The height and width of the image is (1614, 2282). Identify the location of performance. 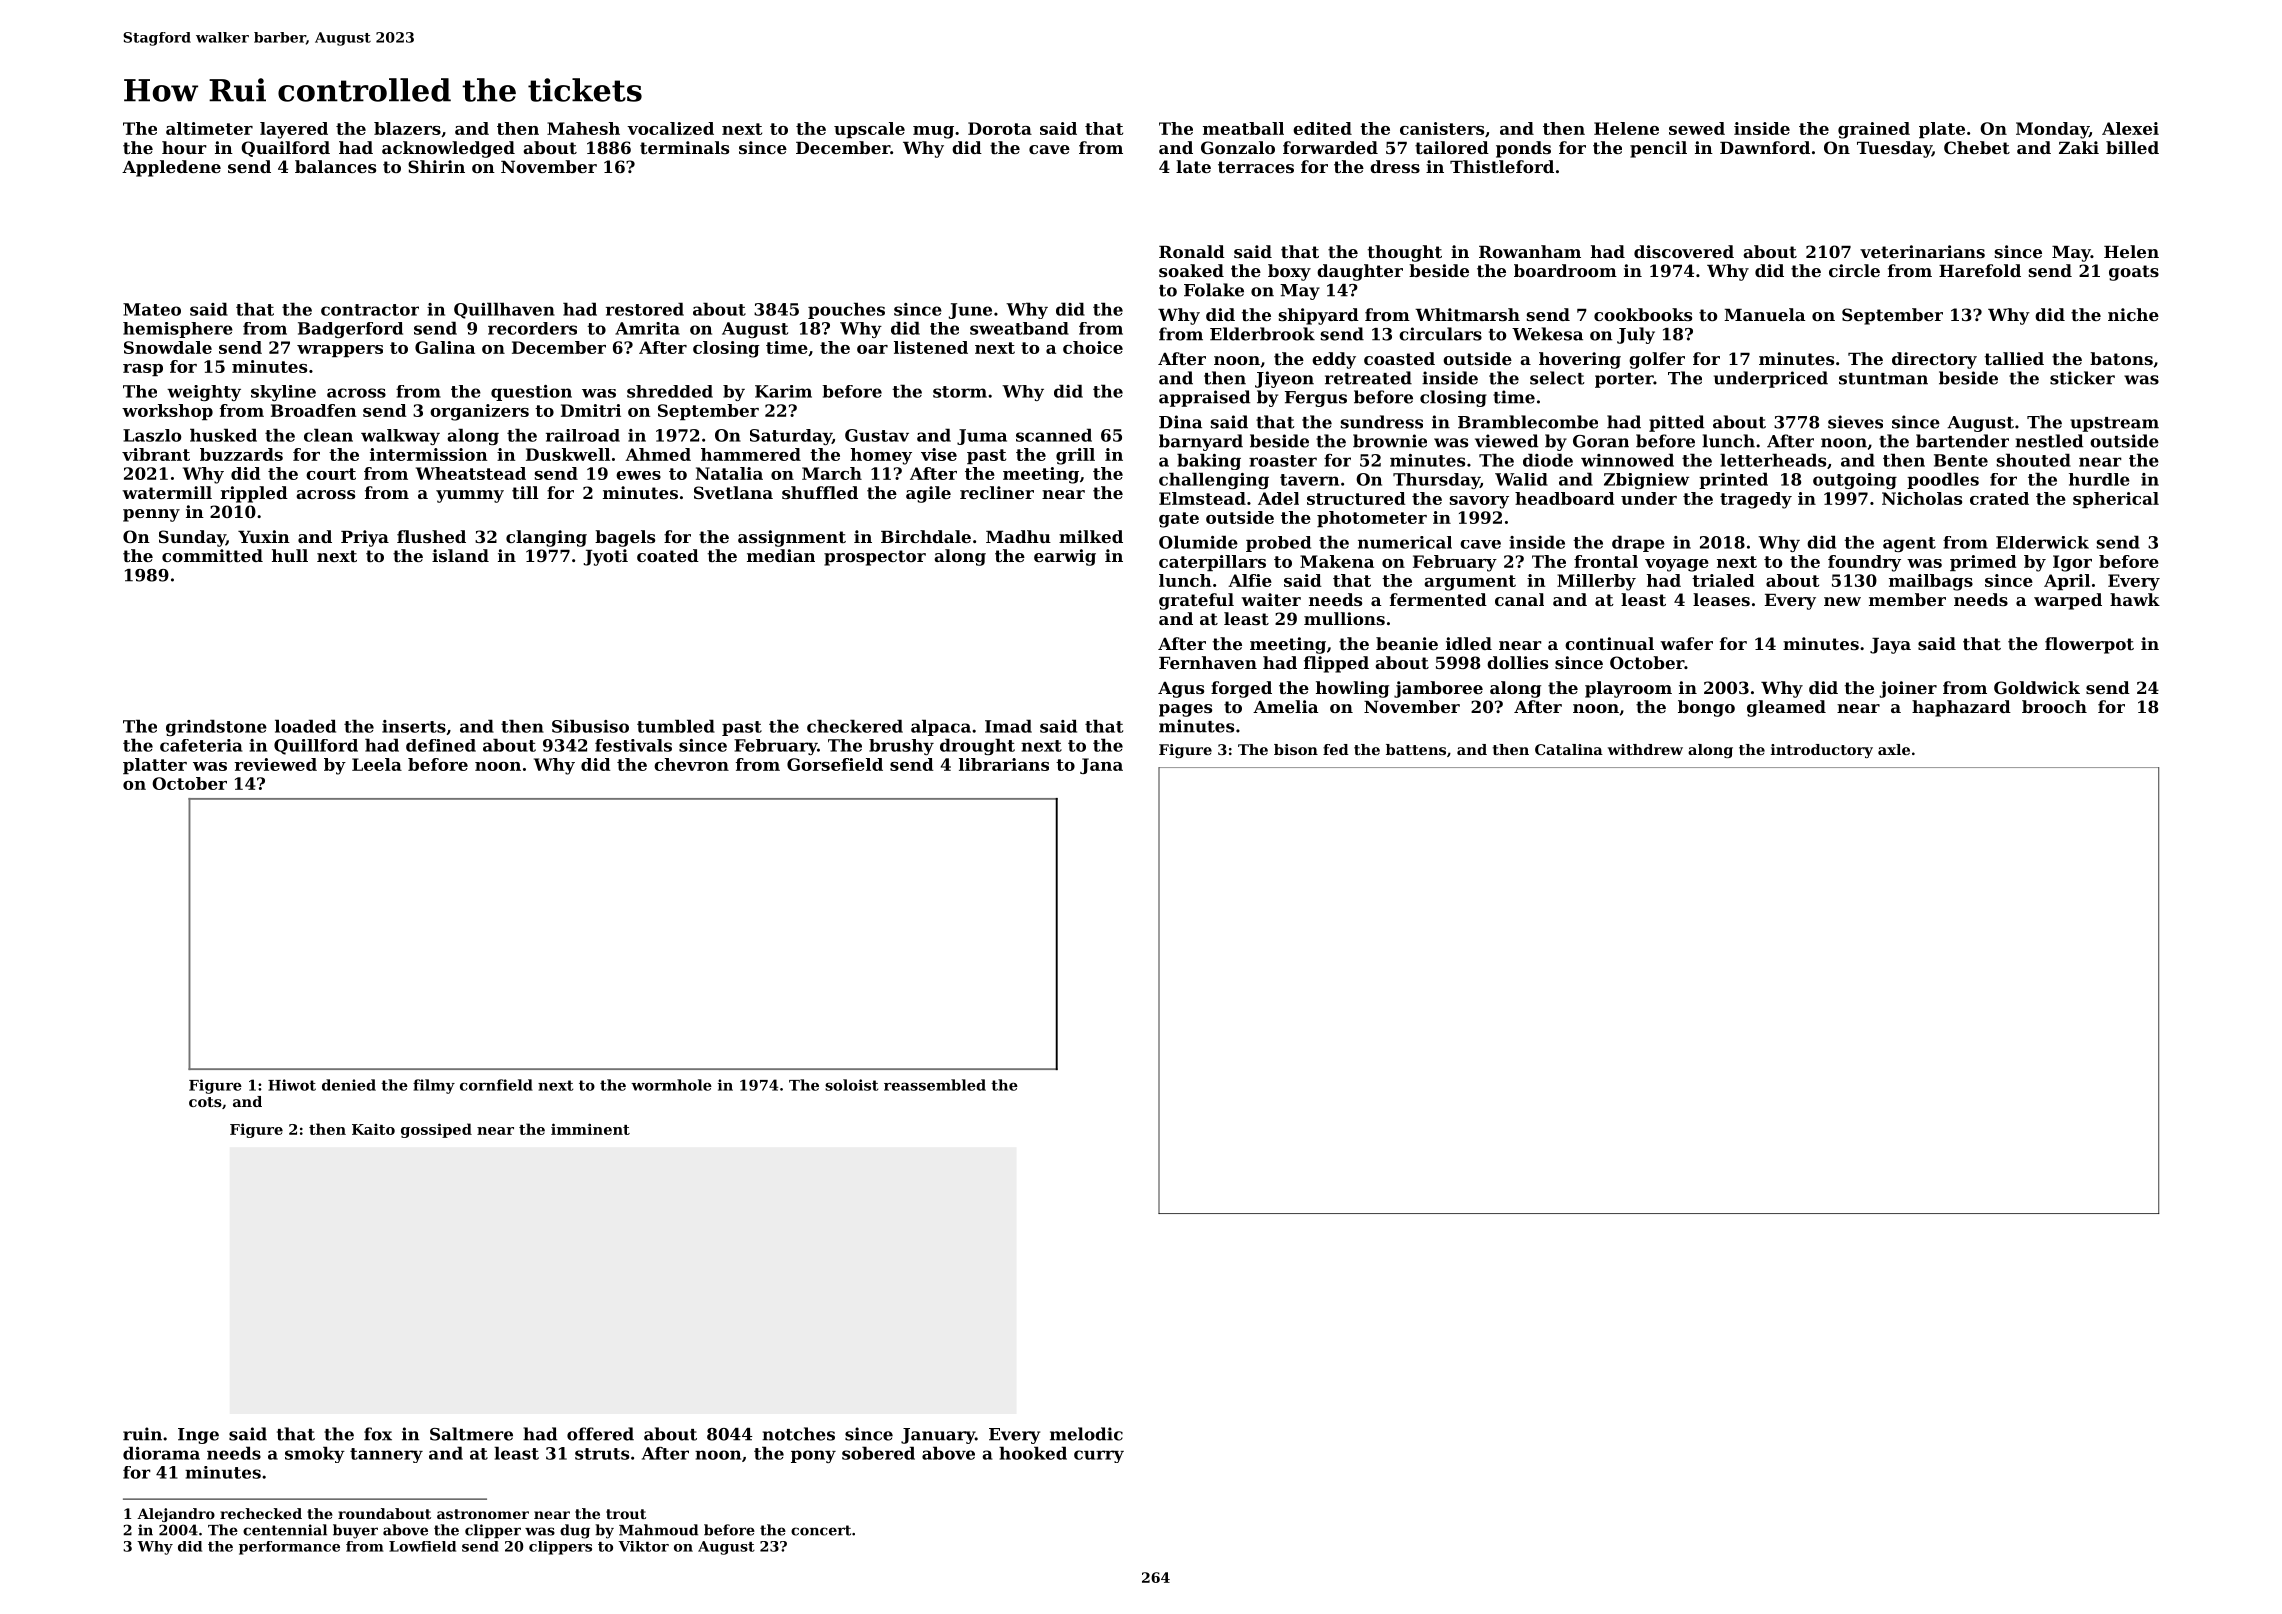
(289, 1548).
